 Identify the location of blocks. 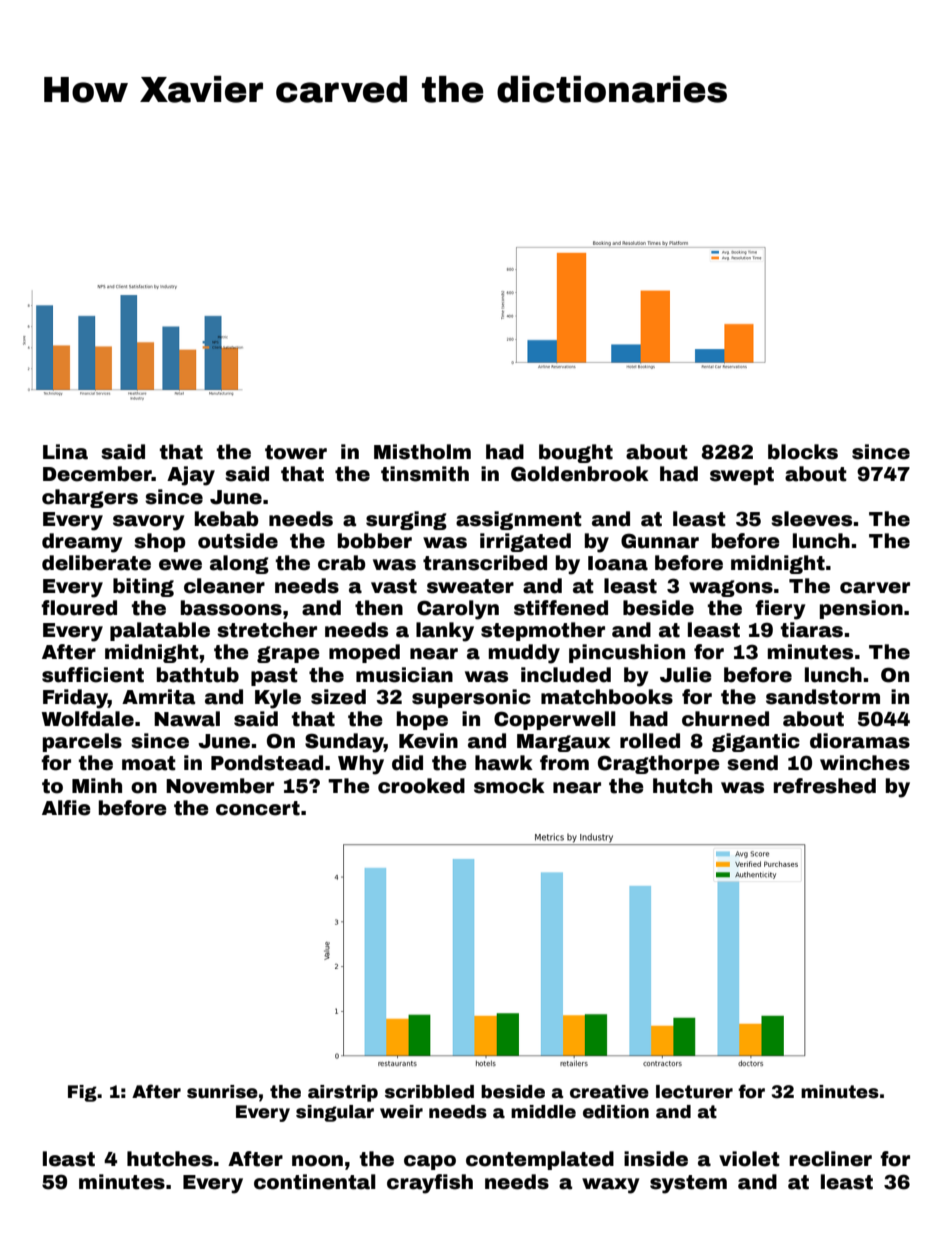
(803, 452).
